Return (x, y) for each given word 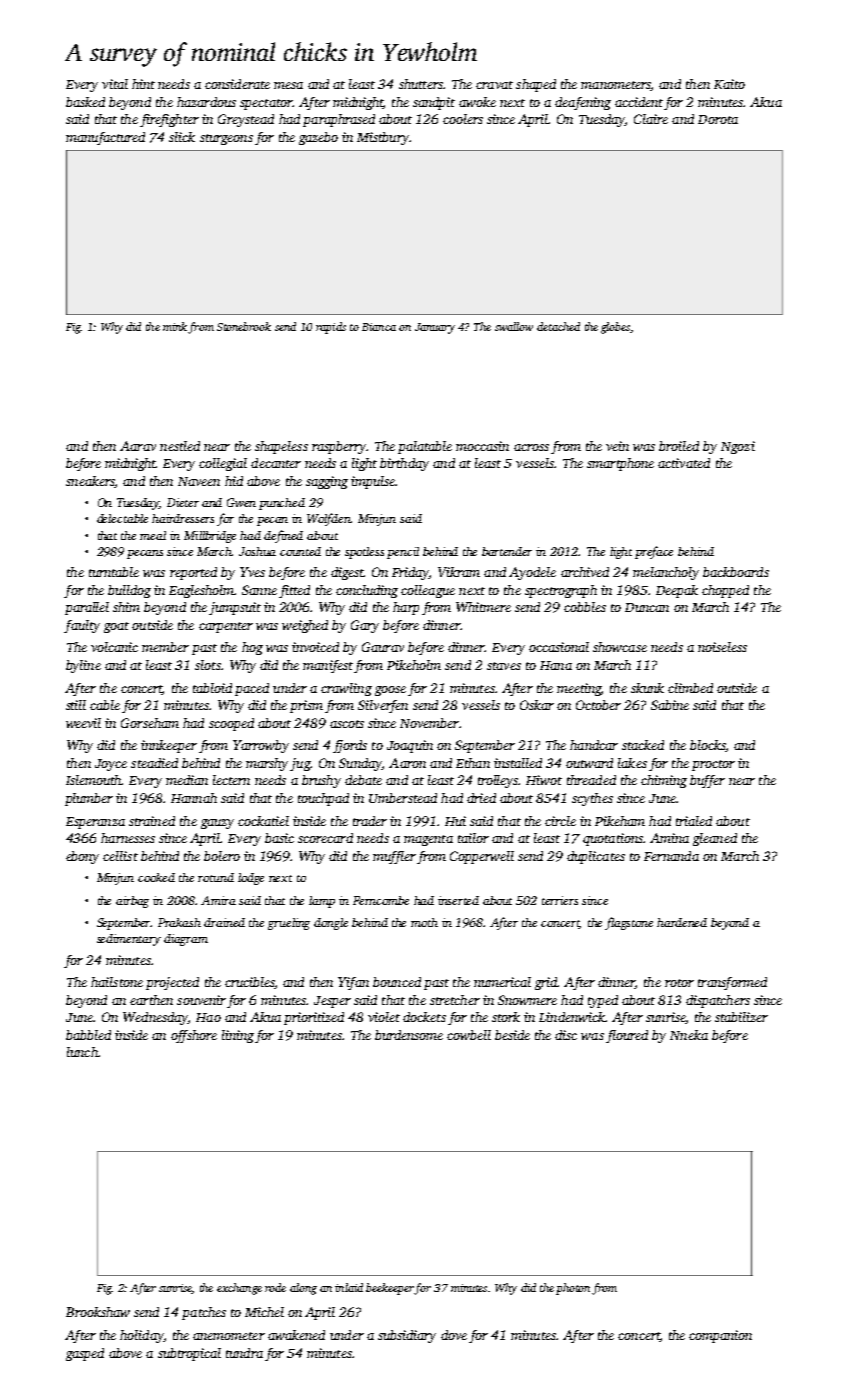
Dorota (718, 119)
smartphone (620, 464)
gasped (85, 1354)
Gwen (241, 502)
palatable (425, 447)
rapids (331, 328)
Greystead (246, 120)
